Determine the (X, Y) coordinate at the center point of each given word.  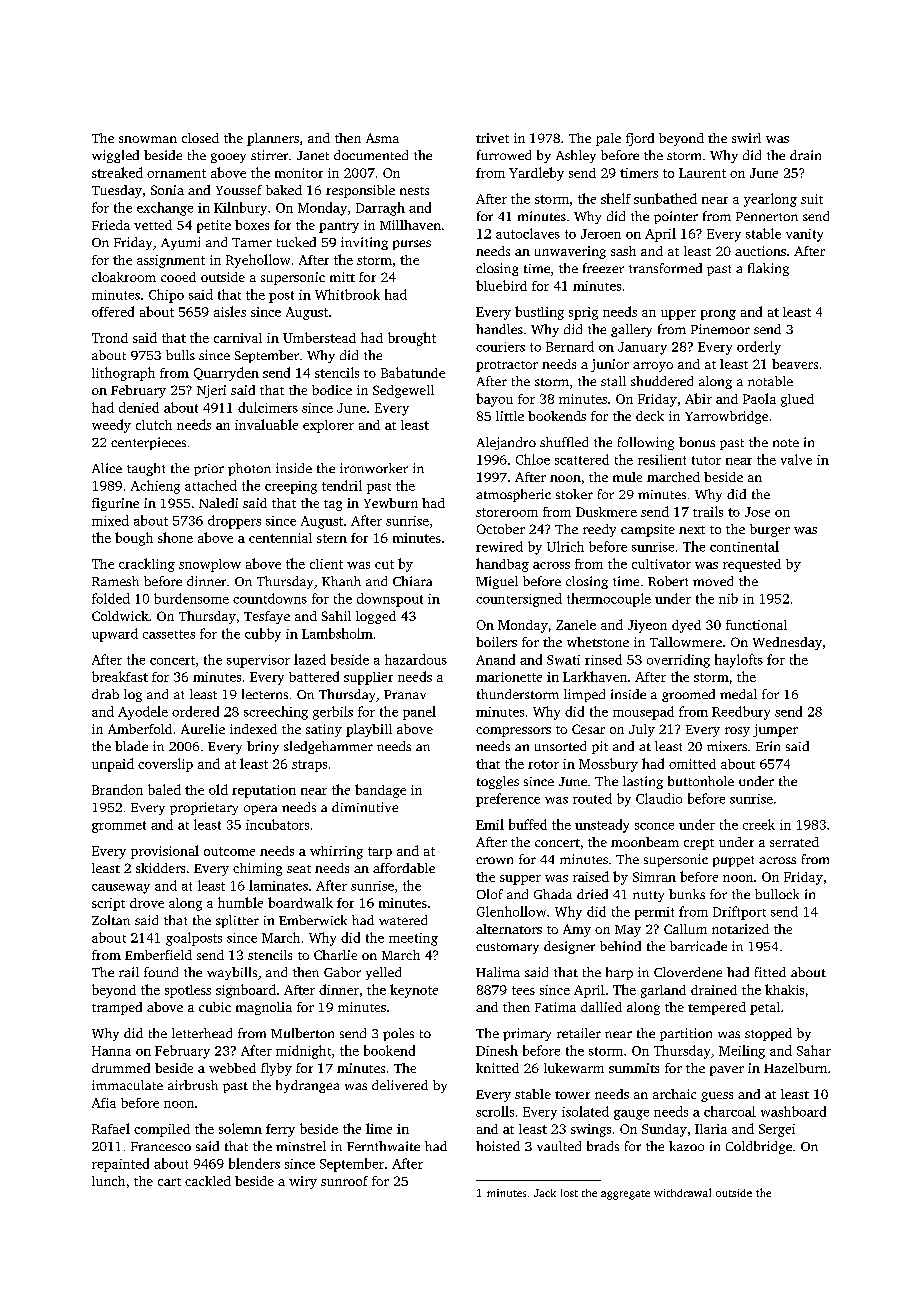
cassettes (169, 634)
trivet (492, 138)
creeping (291, 487)
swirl (746, 138)
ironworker (374, 468)
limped (584, 695)
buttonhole (701, 781)
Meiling (742, 1052)
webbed (232, 1068)
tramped (117, 1008)
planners (273, 139)
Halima (498, 972)
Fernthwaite (383, 1146)
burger (770, 530)
